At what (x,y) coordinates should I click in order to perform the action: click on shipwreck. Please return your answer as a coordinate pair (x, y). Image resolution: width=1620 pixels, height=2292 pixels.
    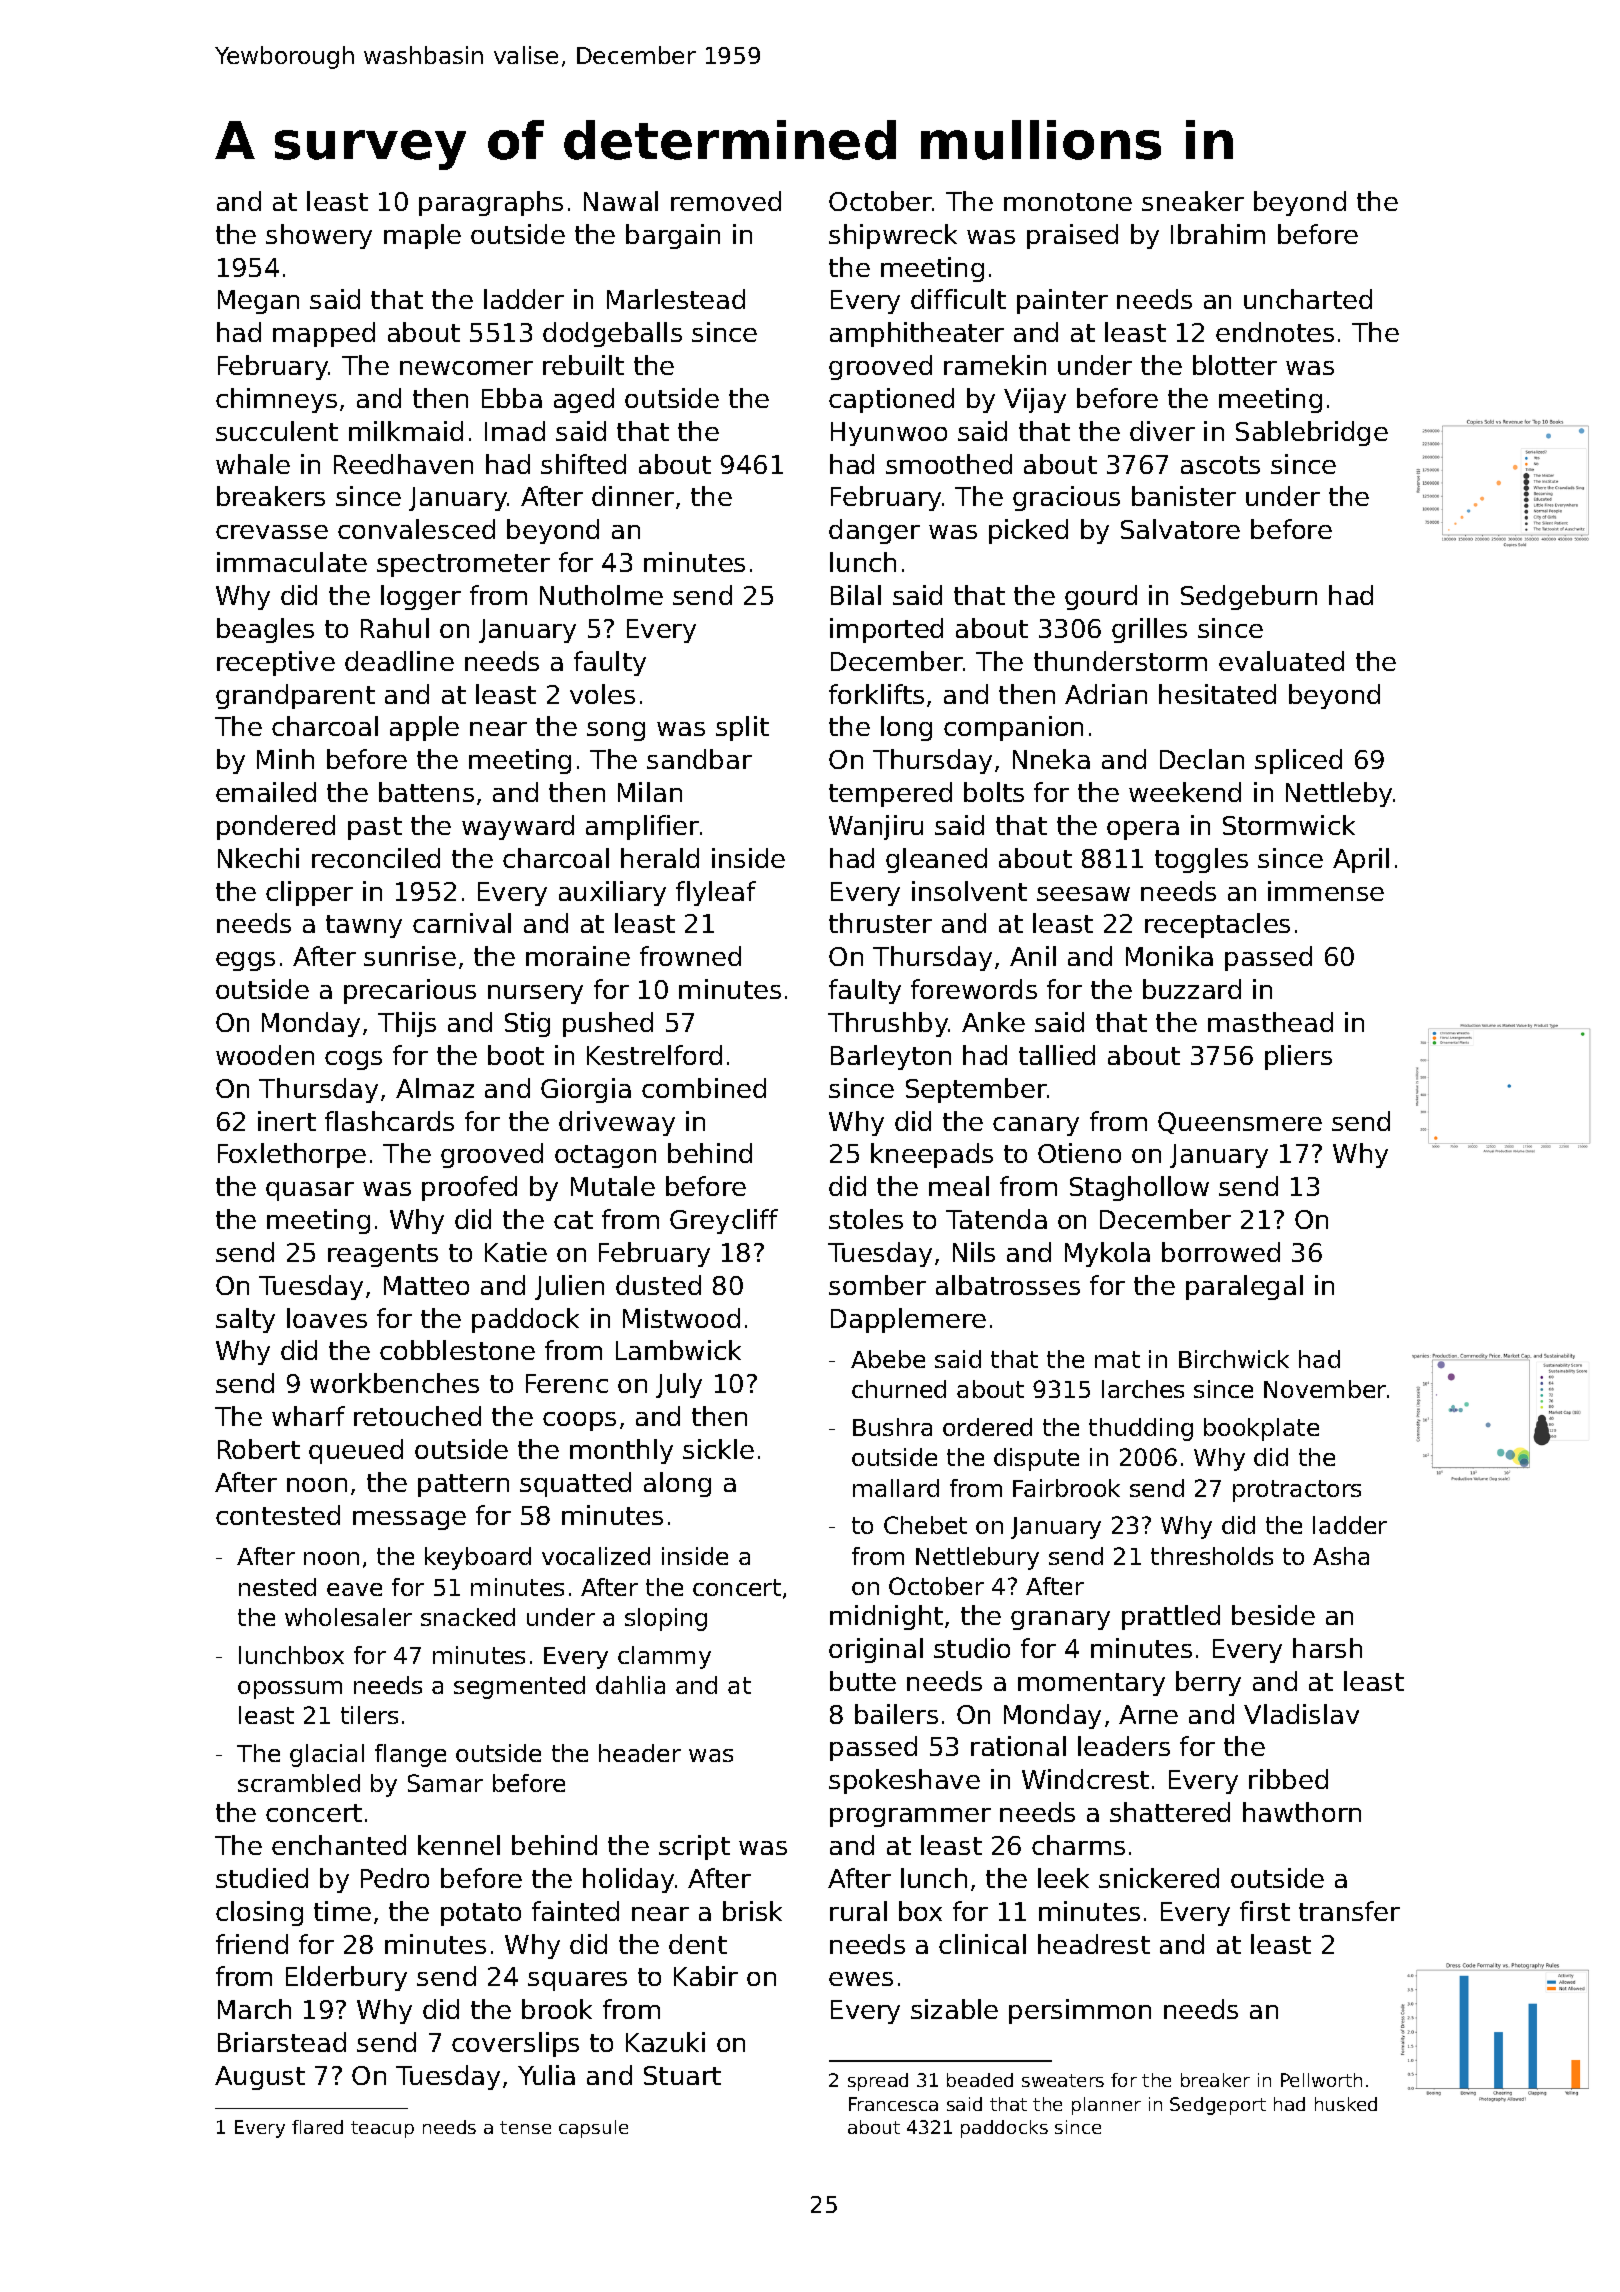
    Looking at the image, I should click on (893, 236).
